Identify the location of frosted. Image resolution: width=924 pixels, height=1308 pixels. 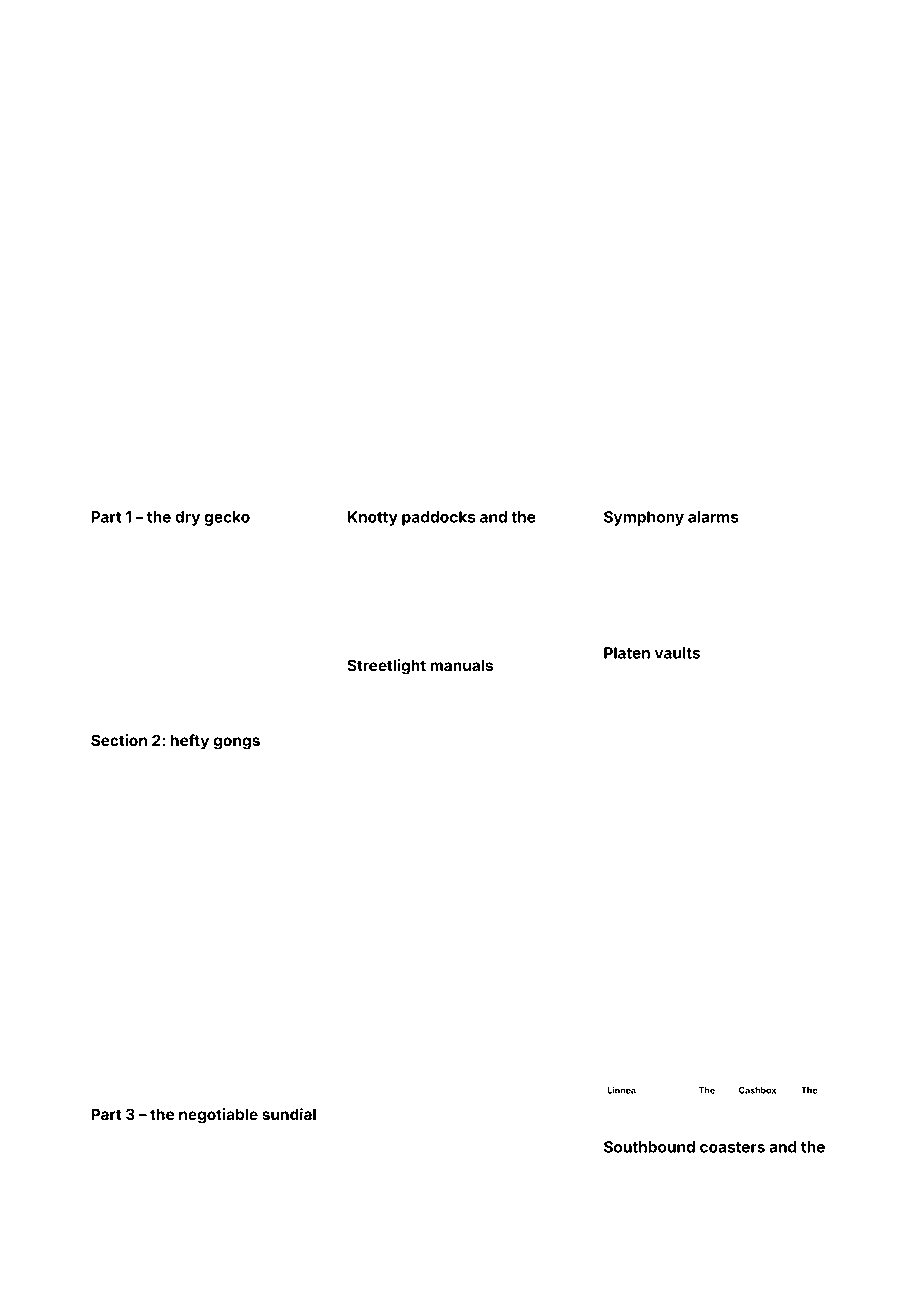
(153, 1005).
